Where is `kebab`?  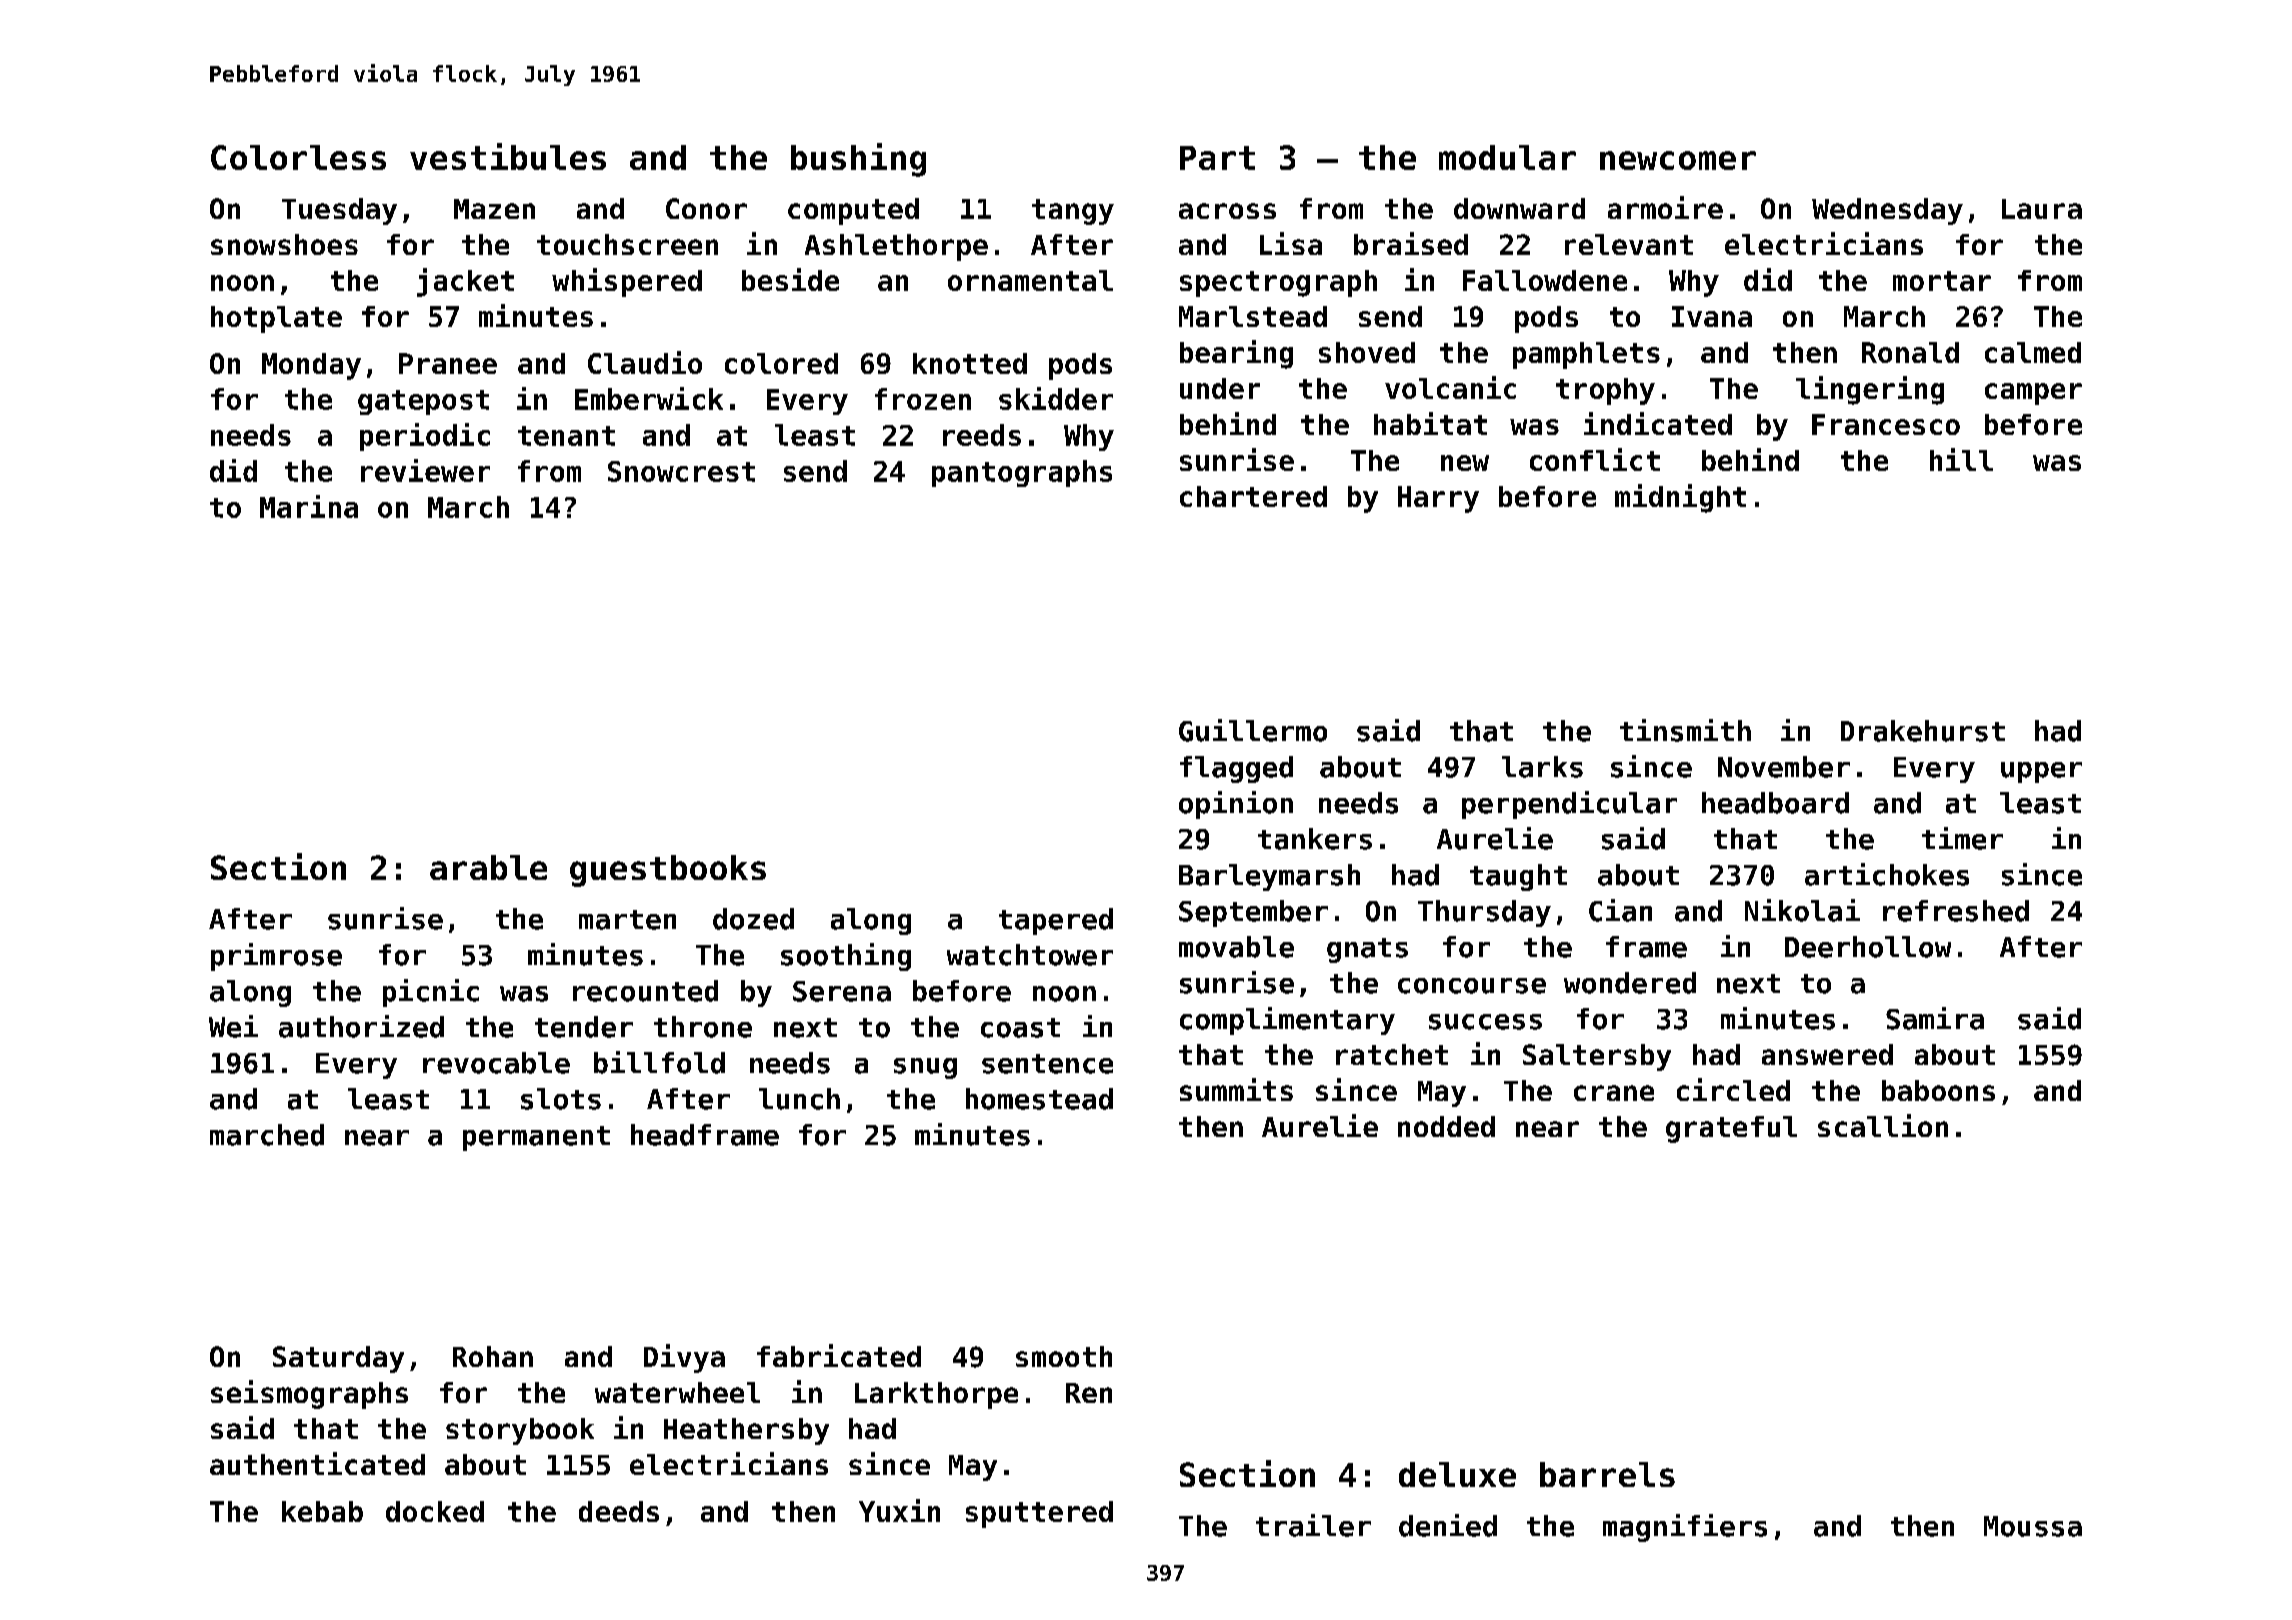
kebab is located at coordinates (322, 1511).
